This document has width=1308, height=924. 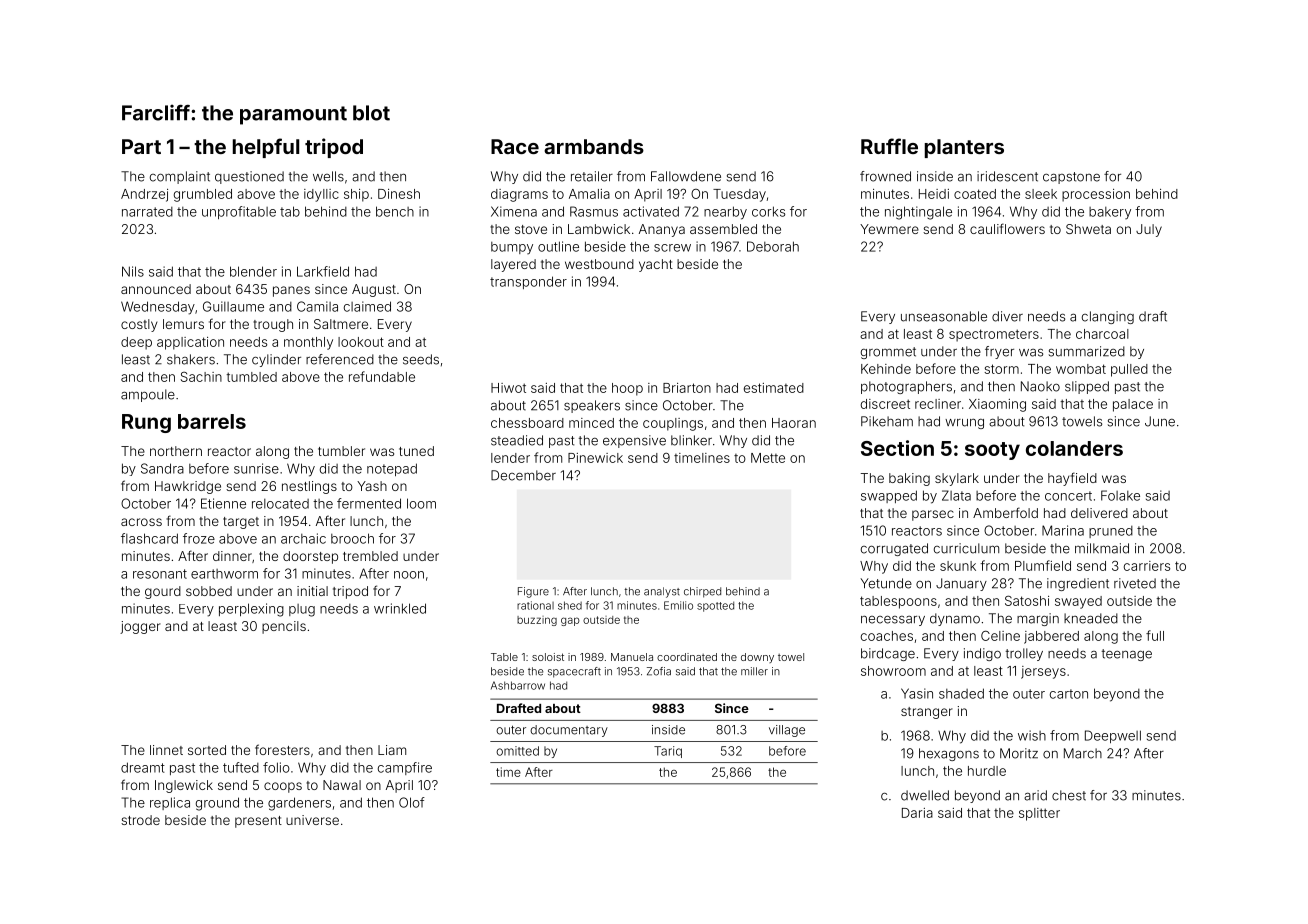 I want to click on riveted, so click(x=1135, y=583).
